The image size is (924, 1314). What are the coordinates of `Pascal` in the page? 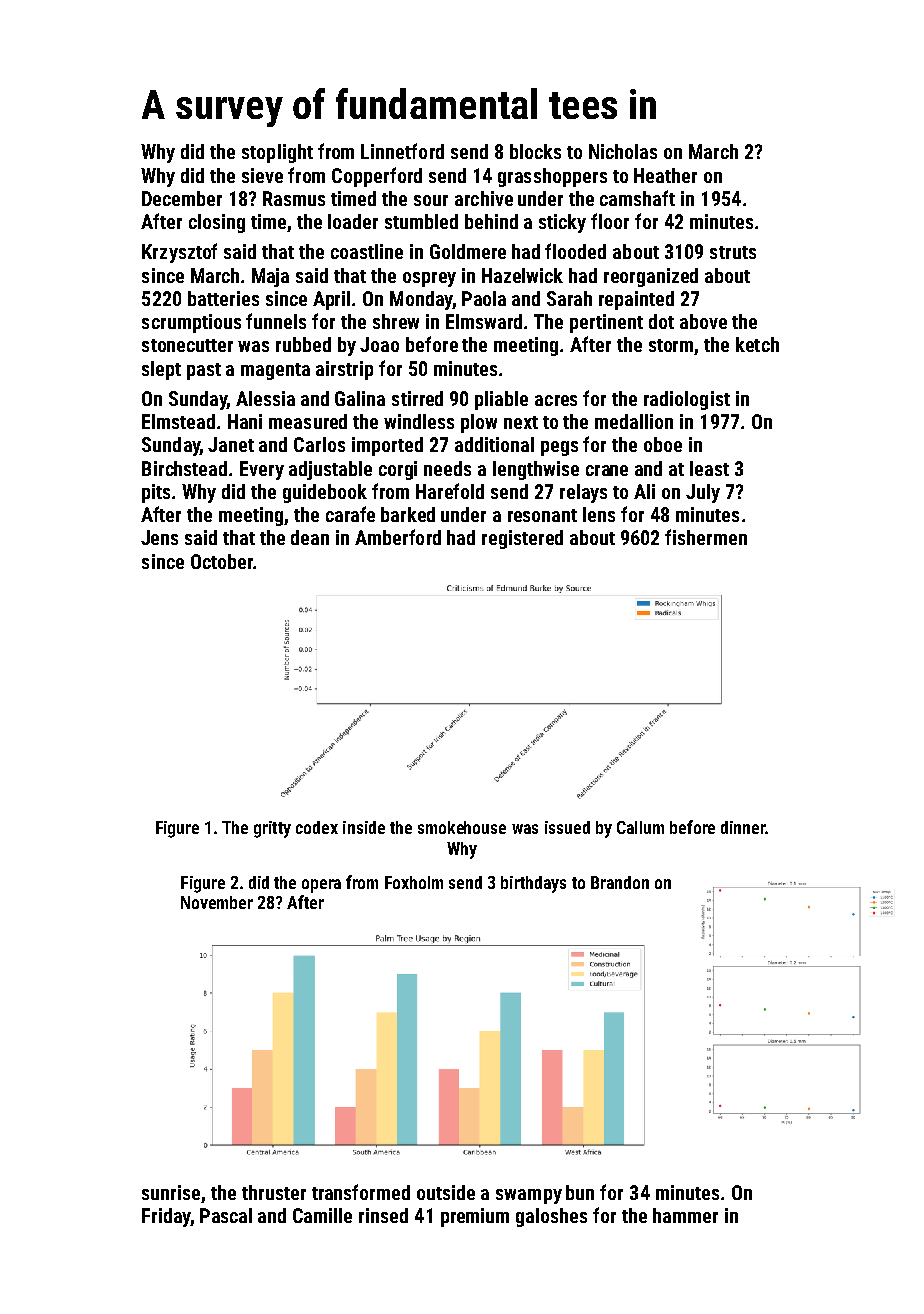 It's located at (226, 1215).
